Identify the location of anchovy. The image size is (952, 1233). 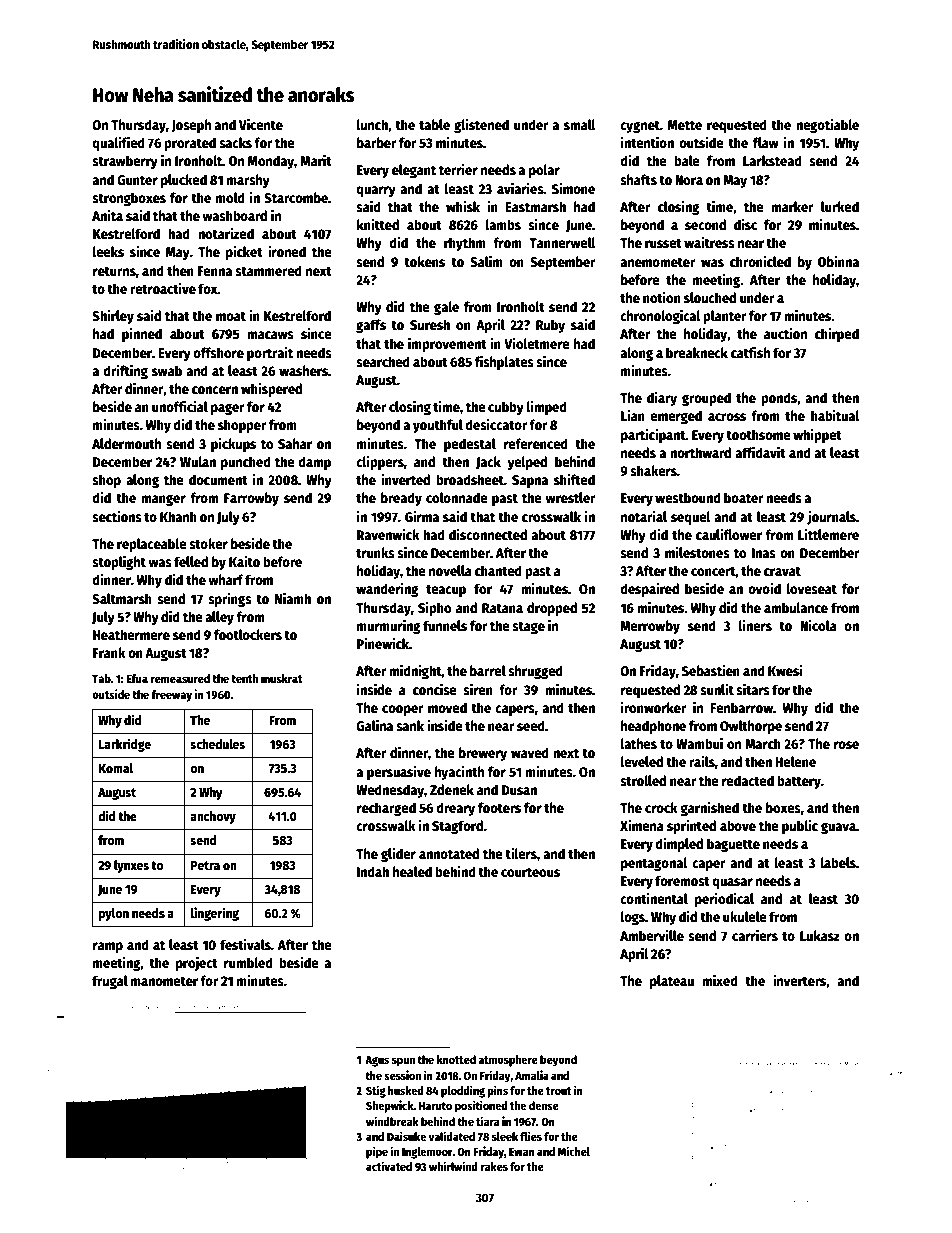
(213, 817).
